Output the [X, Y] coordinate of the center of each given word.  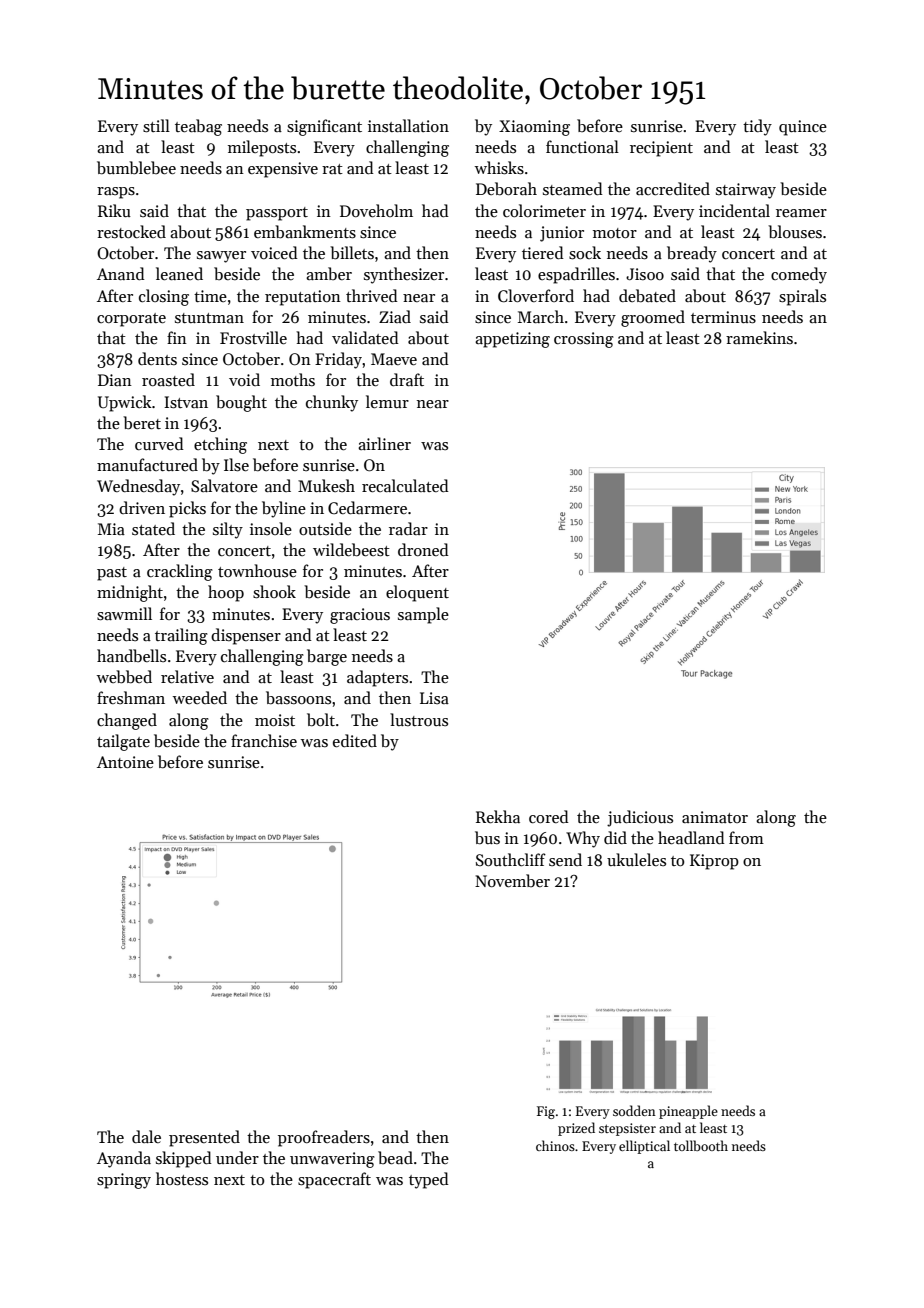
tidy [757, 127]
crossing [584, 340]
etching [220, 445]
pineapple [688, 1112]
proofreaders [324, 1138]
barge [327, 657]
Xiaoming [534, 128]
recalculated [405, 485]
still [156, 126]
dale [146, 1136]
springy [124, 1181]
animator [715, 817]
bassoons [298, 697]
